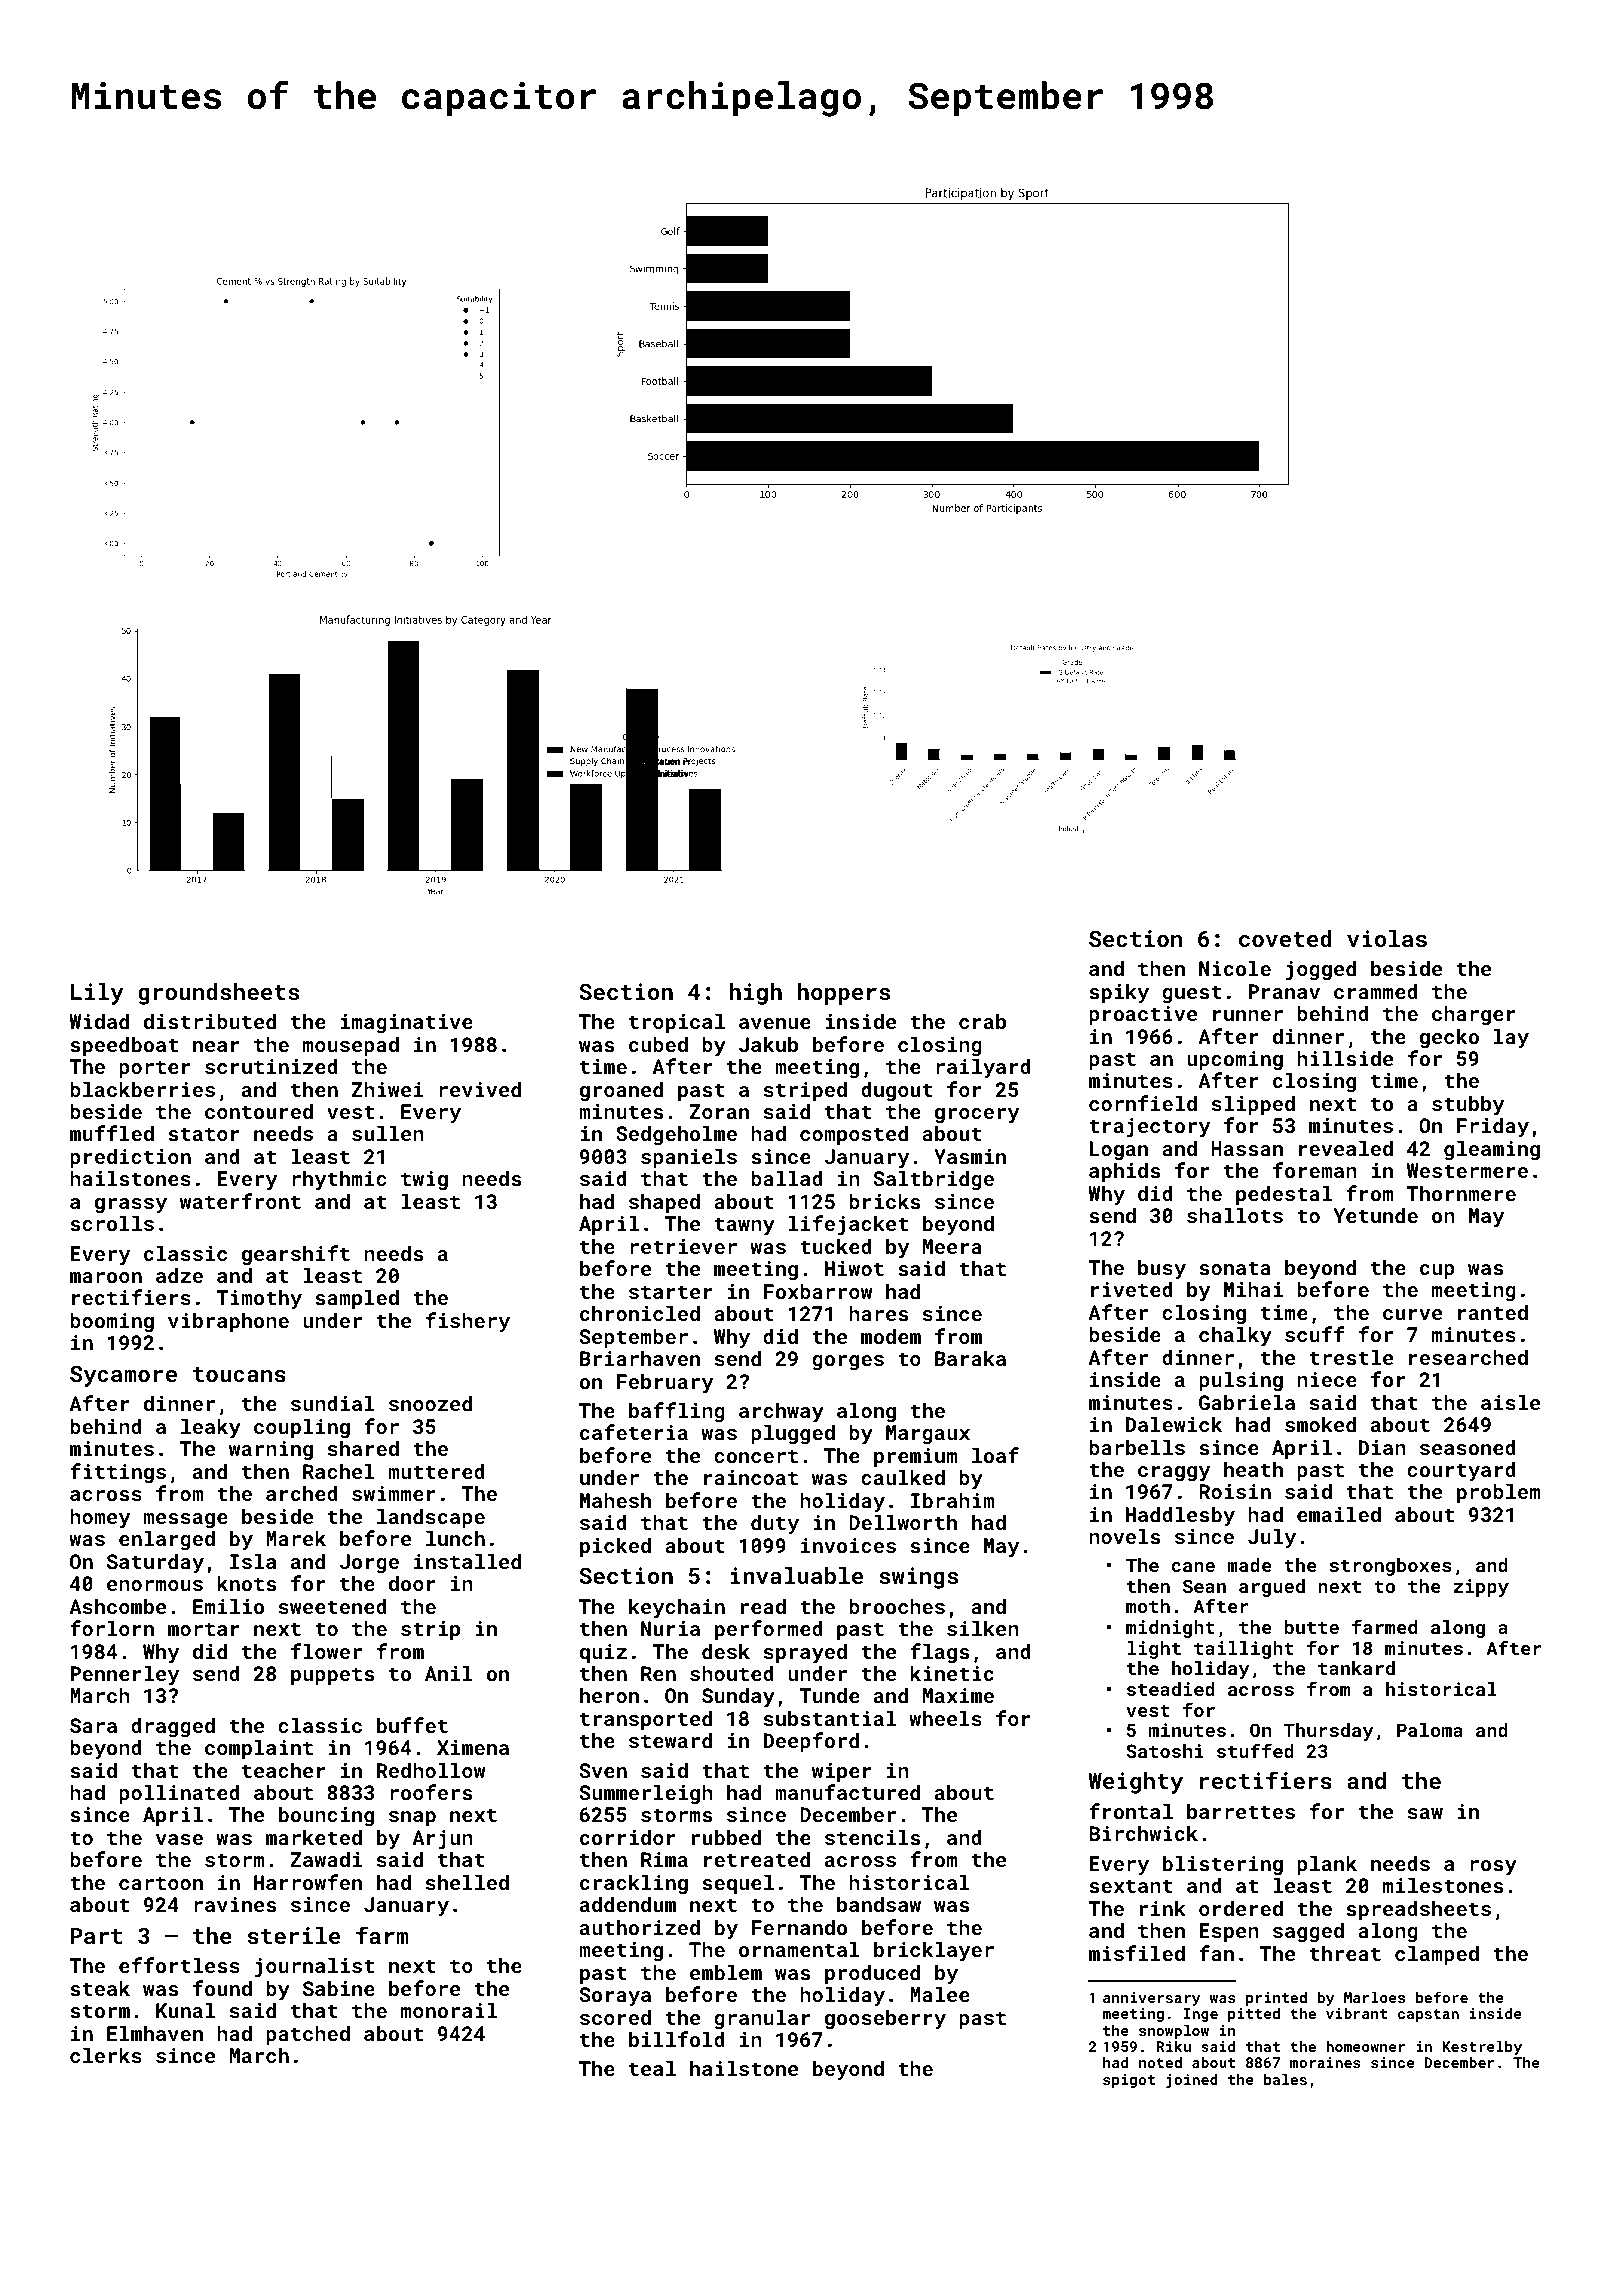  I want to click on Zoran, so click(719, 1111).
